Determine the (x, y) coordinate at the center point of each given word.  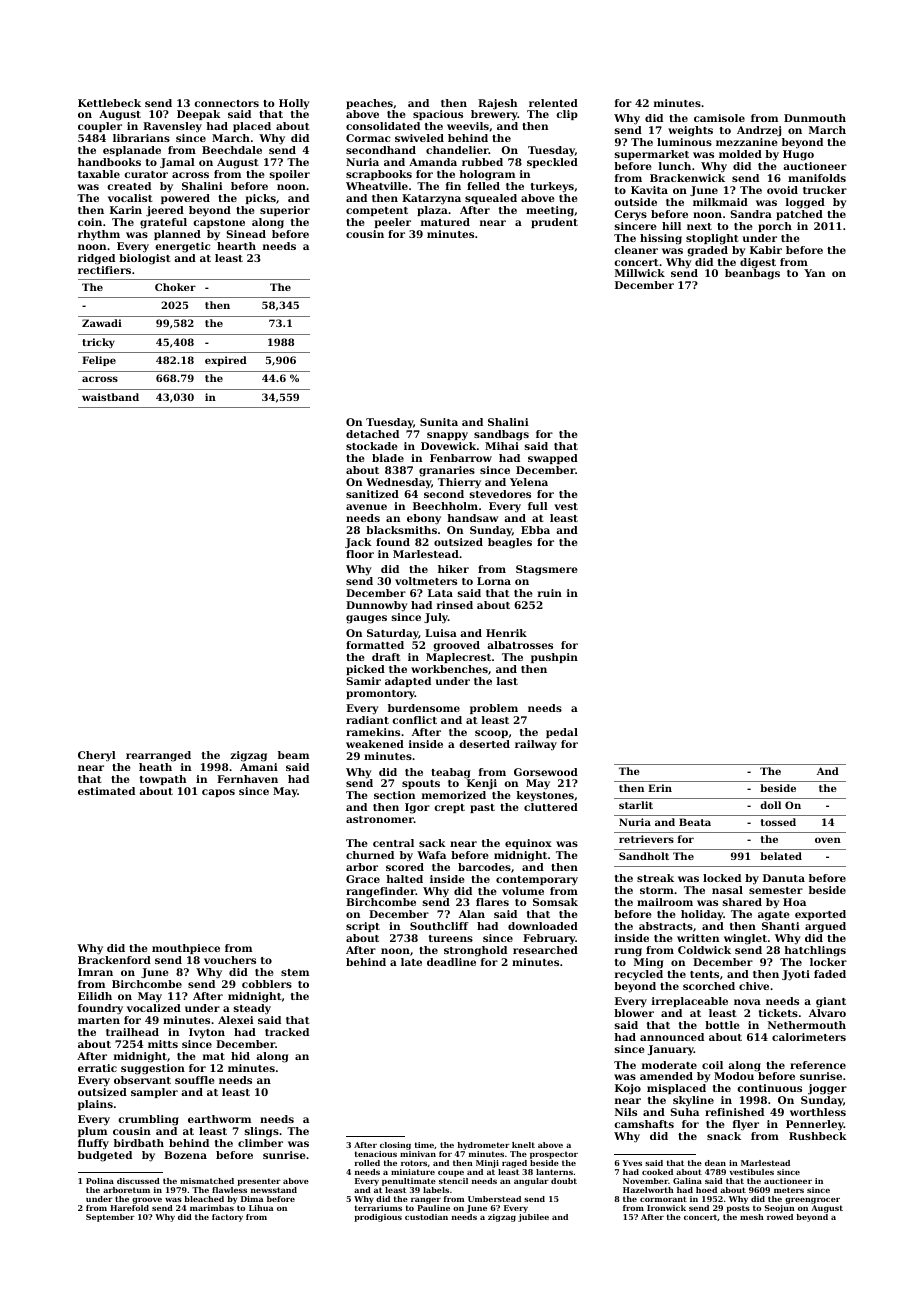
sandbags (501, 435)
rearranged (158, 756)
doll (770, 805)
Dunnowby (377, 606)
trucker (825, 190)
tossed (778, 822)
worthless (818, 1112)
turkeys (552, 187)
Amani (259, 767)
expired (226, 361)
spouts (421, 784)
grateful (163, 223)
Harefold (129, 1208)
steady (252, 1009)
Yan (814, 273)
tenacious (376, 1154)
